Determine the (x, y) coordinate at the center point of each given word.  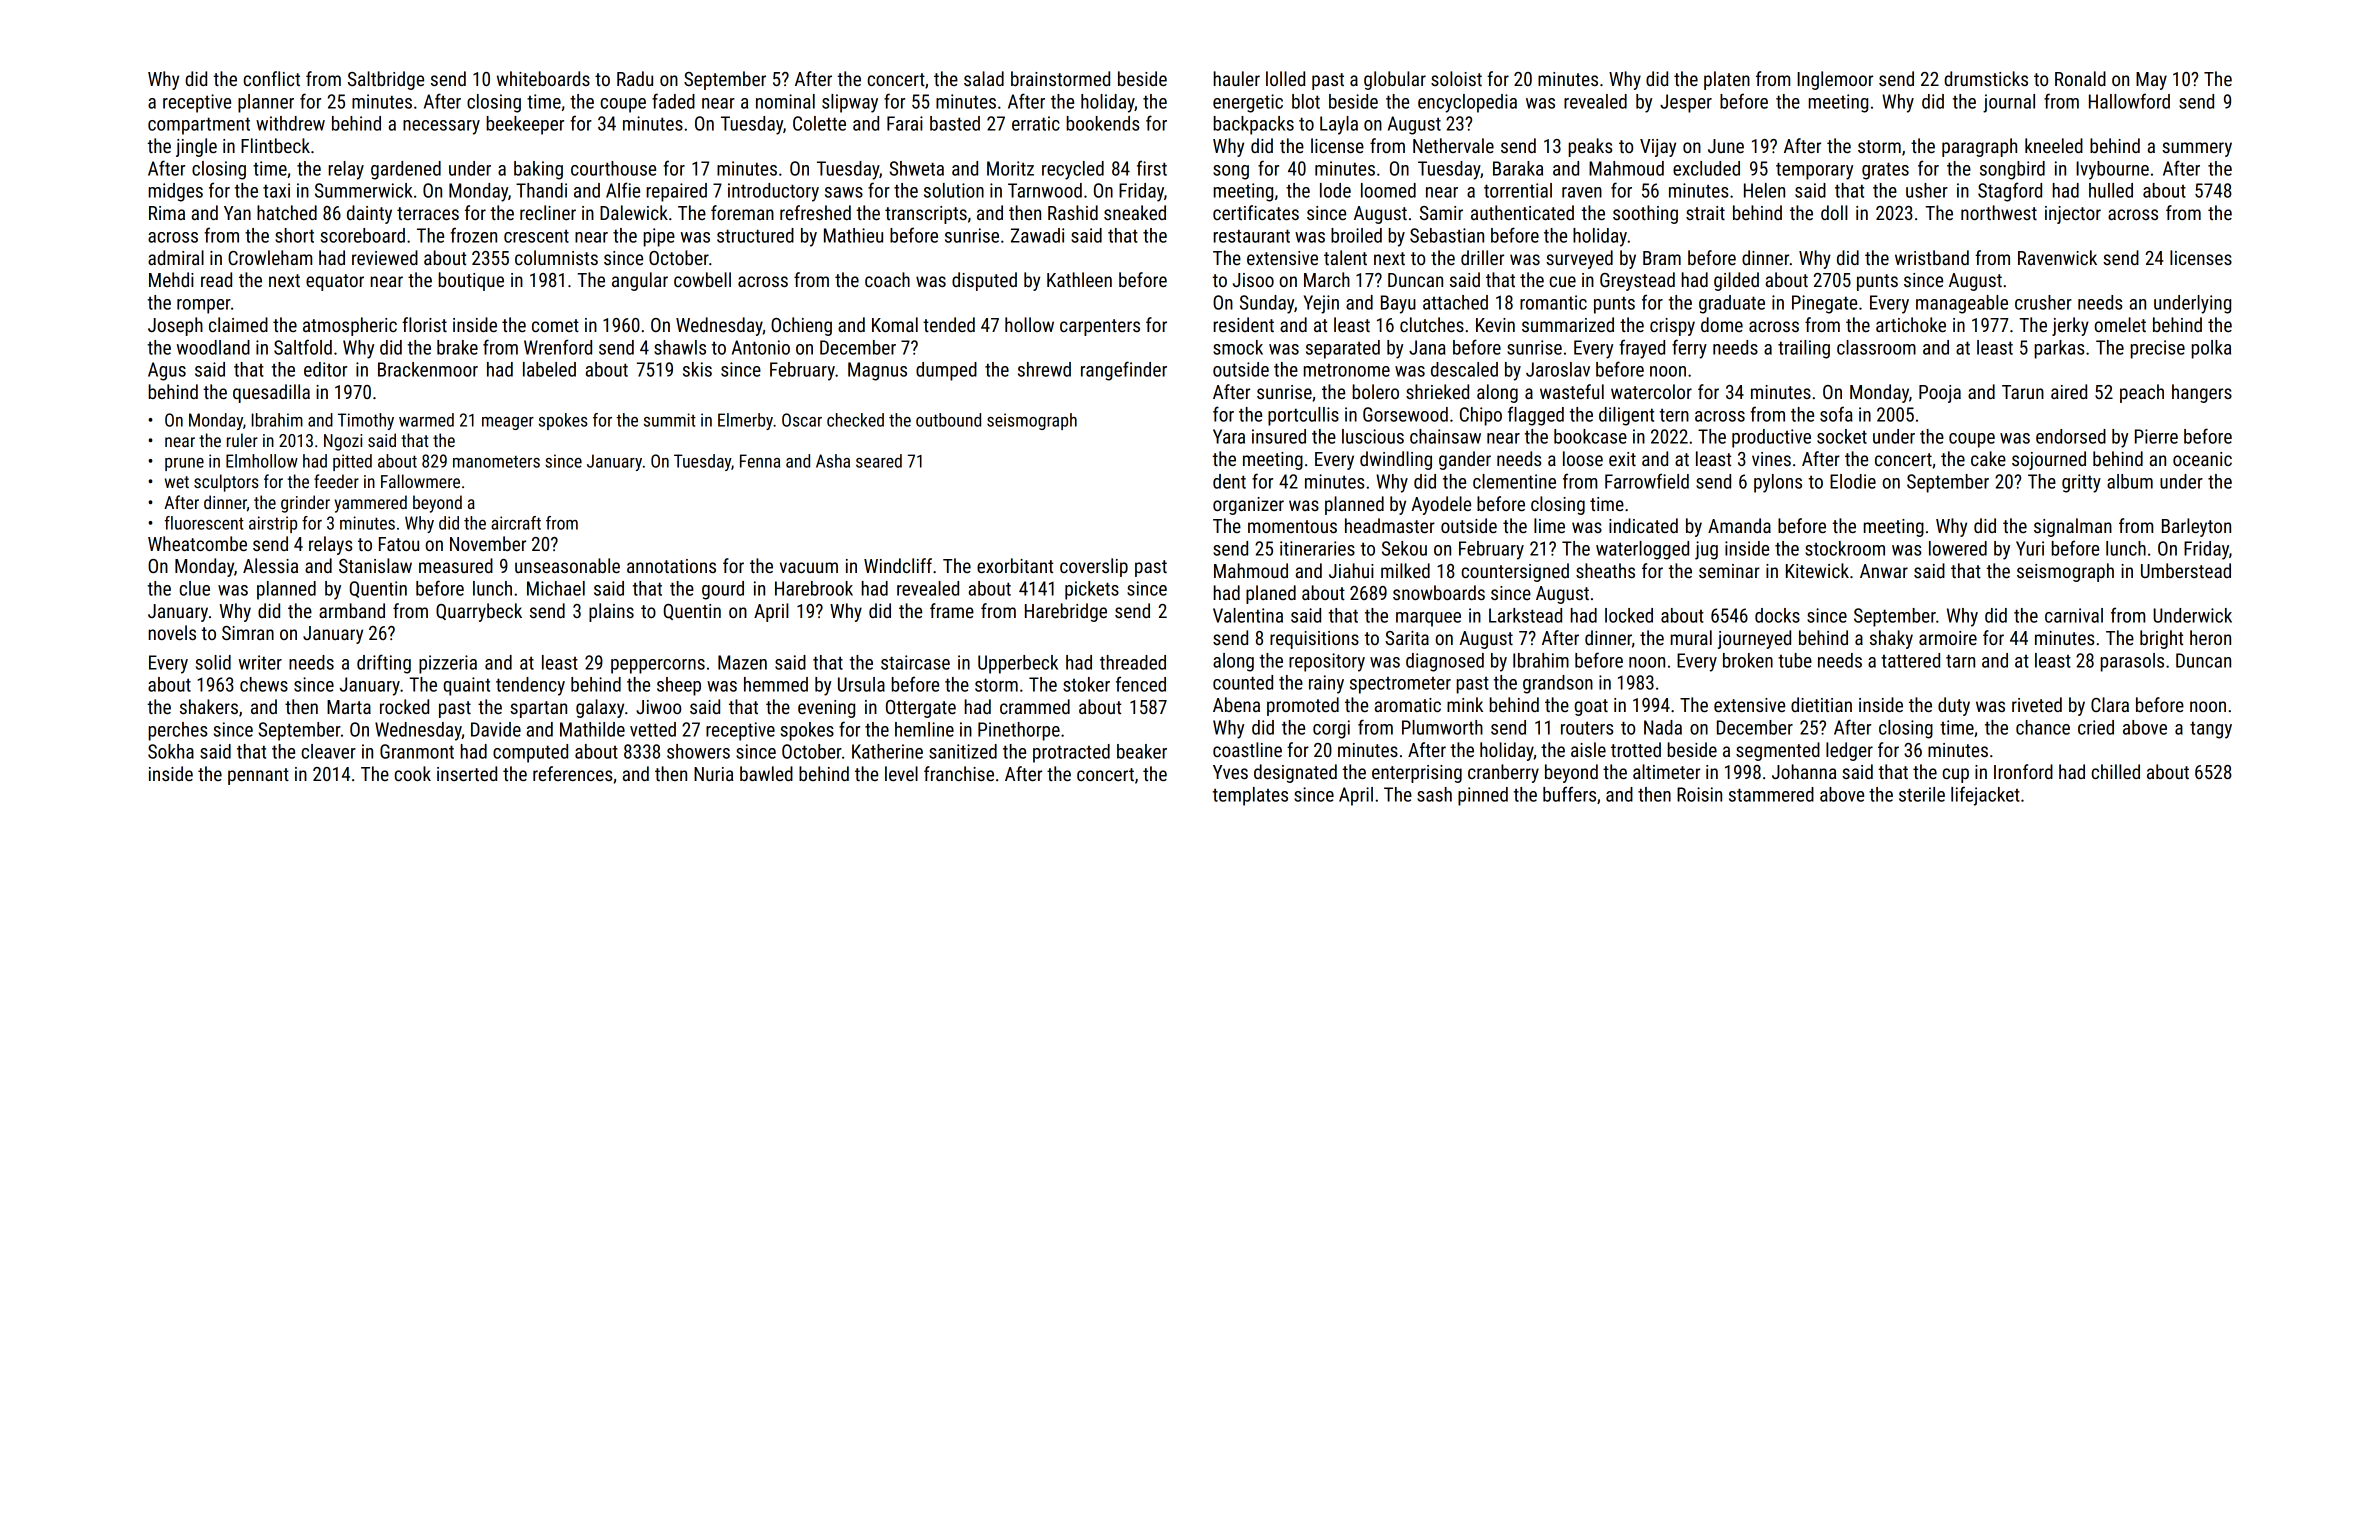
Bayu (1398, 304)
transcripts (926, 215)
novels (172, 632)
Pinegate (1824, 304)
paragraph (1979, 147)
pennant (258, 776)
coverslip (1094, 567)
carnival (2074, 615)
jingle (196, 147)
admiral (176, 257)
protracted (1071, 753)
